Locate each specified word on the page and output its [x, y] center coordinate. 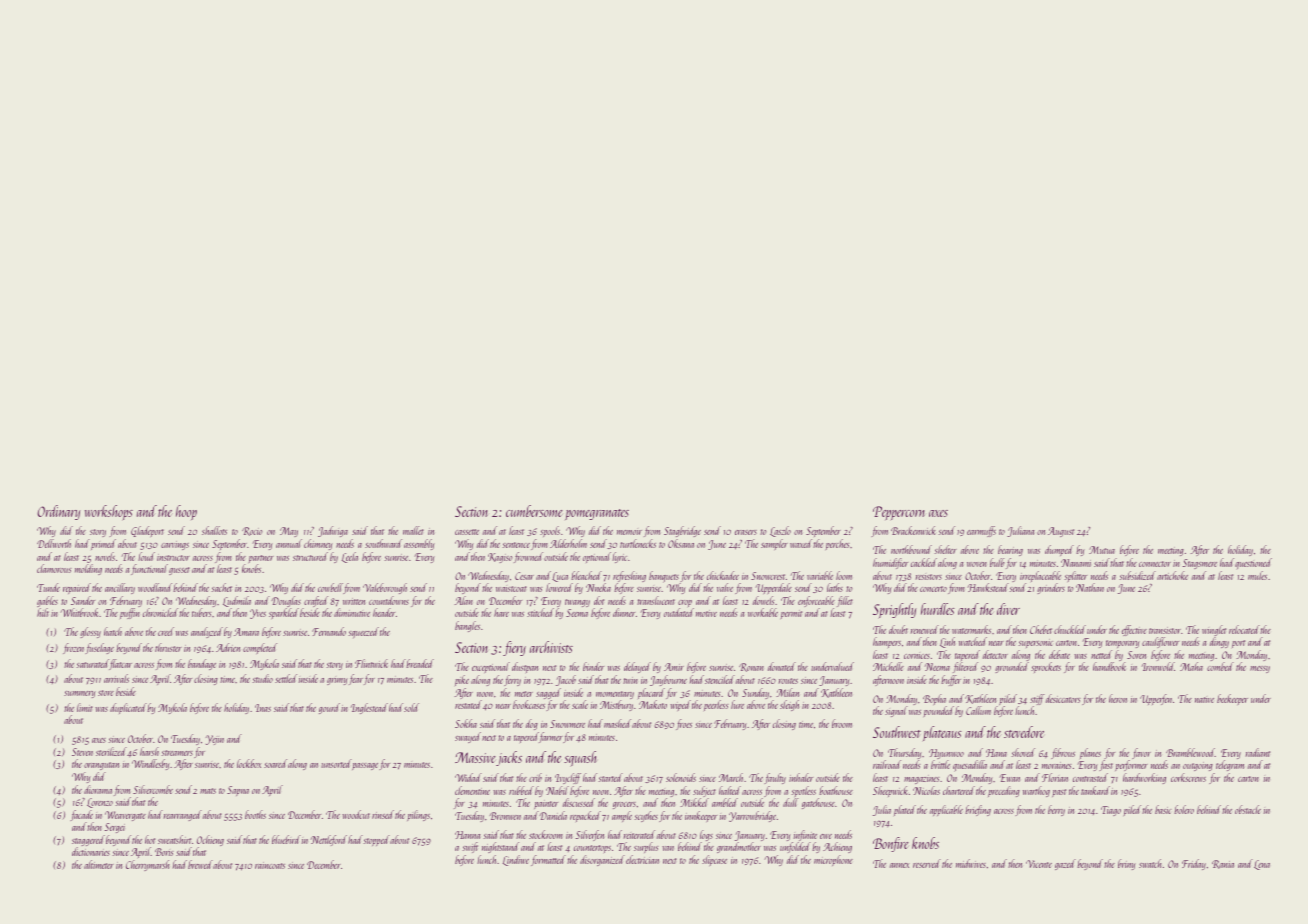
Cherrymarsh [147, 865]
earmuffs [981, 531]
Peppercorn [899, 513]
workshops [109, 512]
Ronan [751, 667]
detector [995, 654]
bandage [202, 664]
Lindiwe [516, 860]
